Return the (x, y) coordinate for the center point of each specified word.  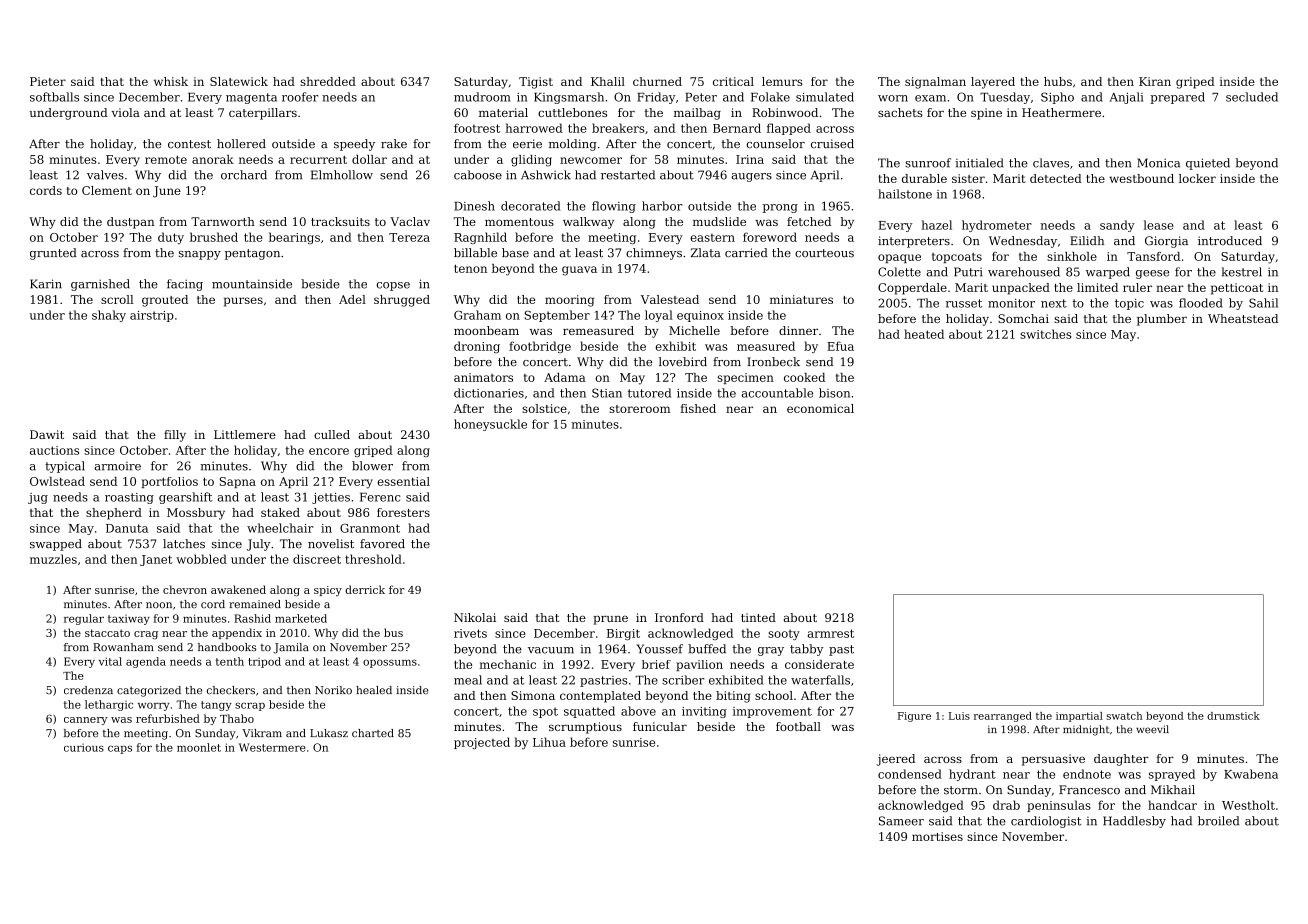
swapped (56, 545)
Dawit (47, 434)
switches (1045, 334)
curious (84, 747)
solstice (544, 408)
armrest (831, 633)
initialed (979, 163)
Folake (770, 97)
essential (403, 481)
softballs (54, 97)
